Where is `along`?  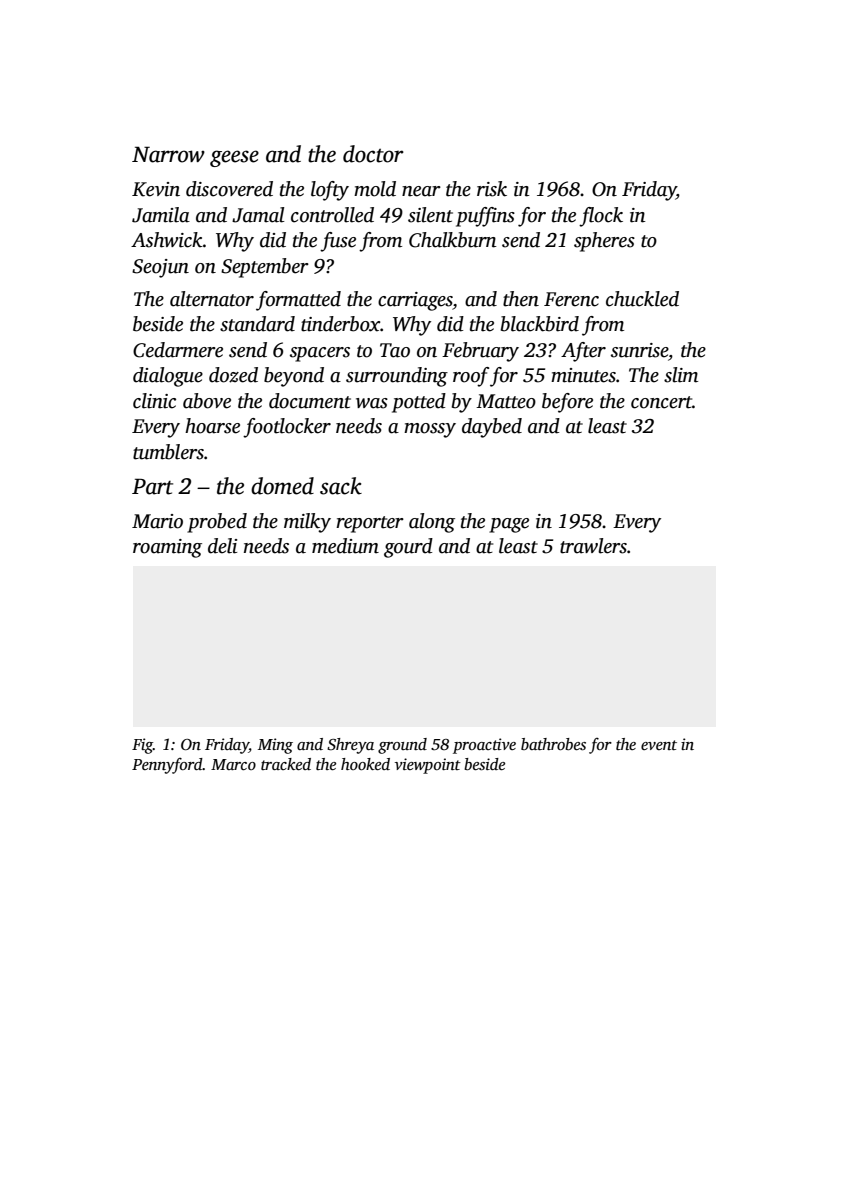
along is located at coordinates (432, 523).
